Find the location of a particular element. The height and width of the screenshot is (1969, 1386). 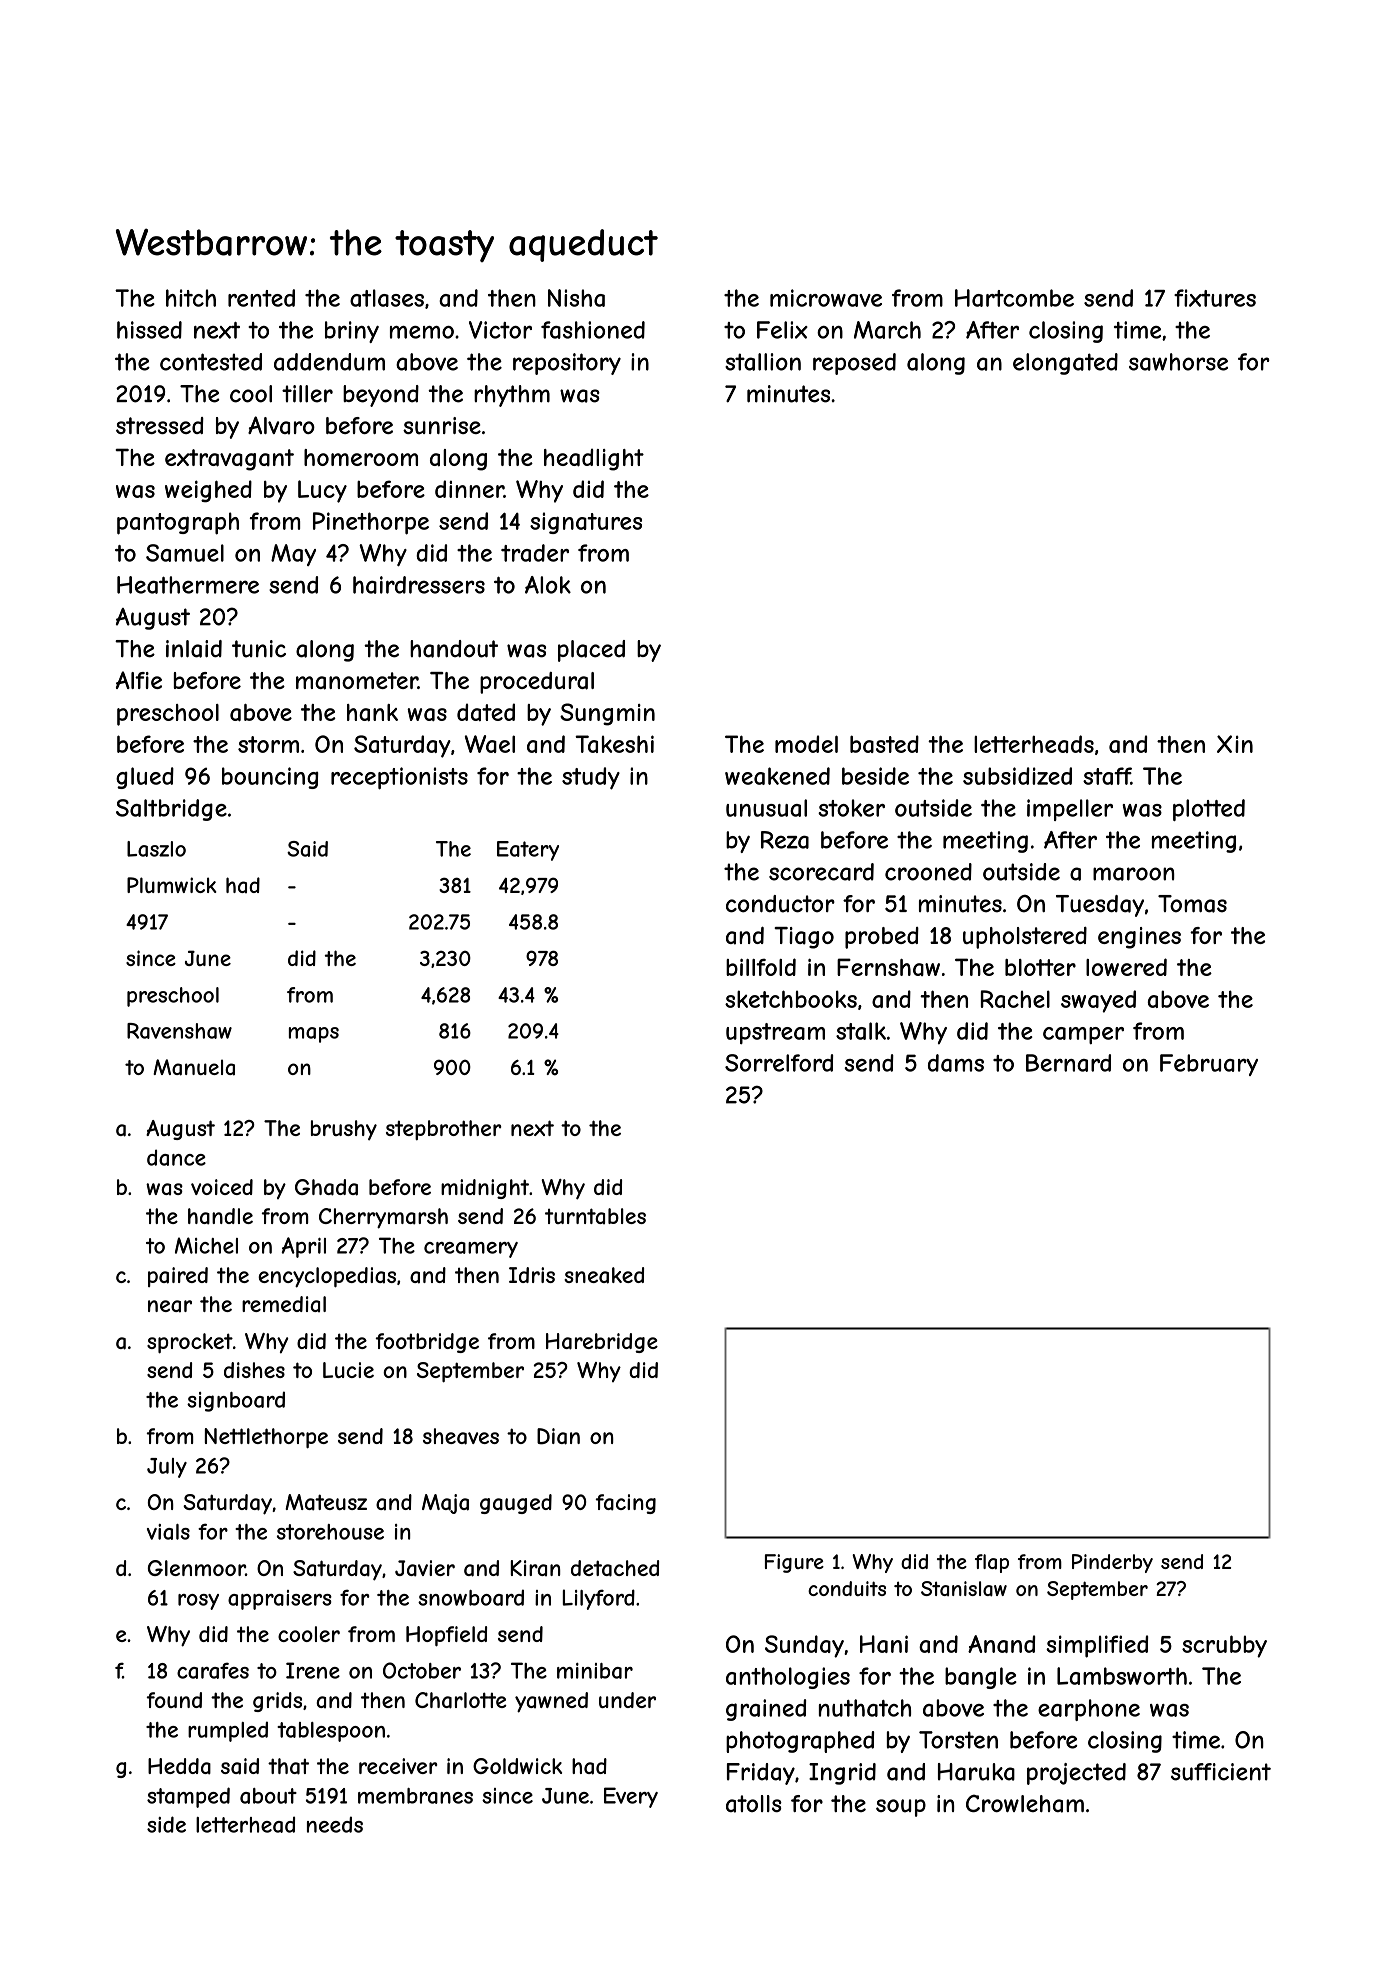

microwave is located at coordinates (826, 298).
